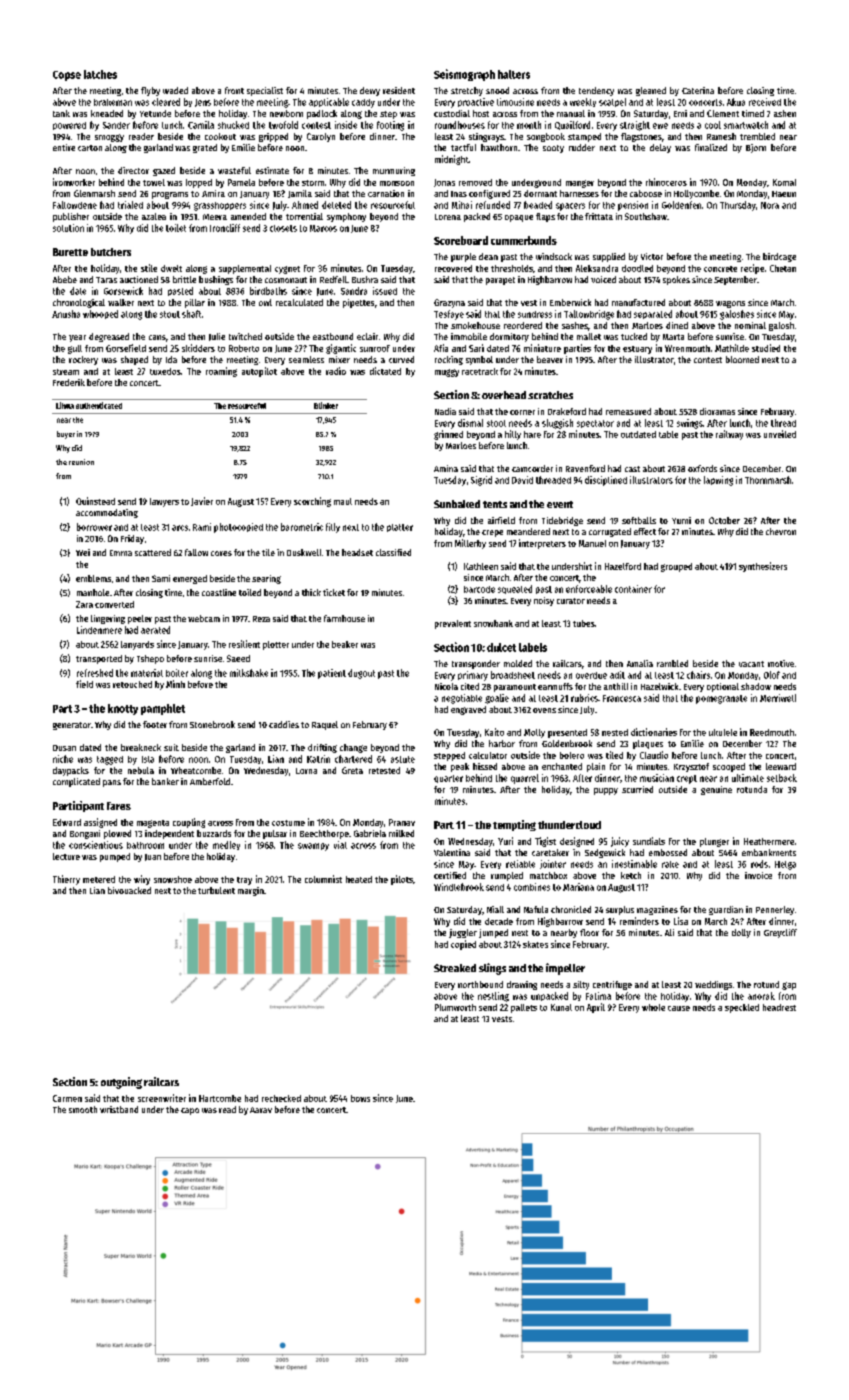 This page has height=1400, width=849. I want to click on specialist, so click(265, 91).
